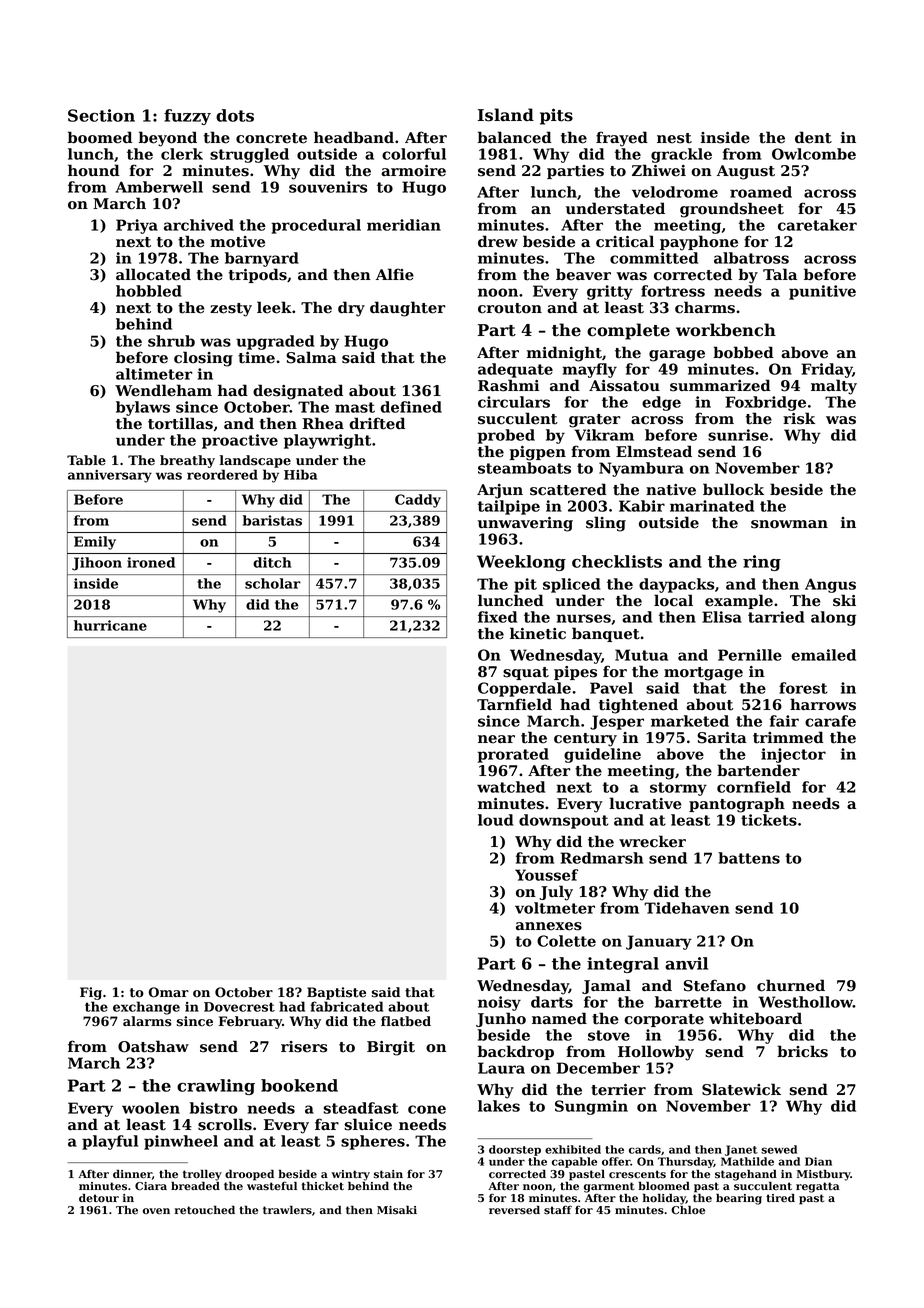 This screenshot has height=1308, width=924. What do you see at coordinates (169, 992) in the screenshot?
I see `Omar` at bounding box center [169, 992].
